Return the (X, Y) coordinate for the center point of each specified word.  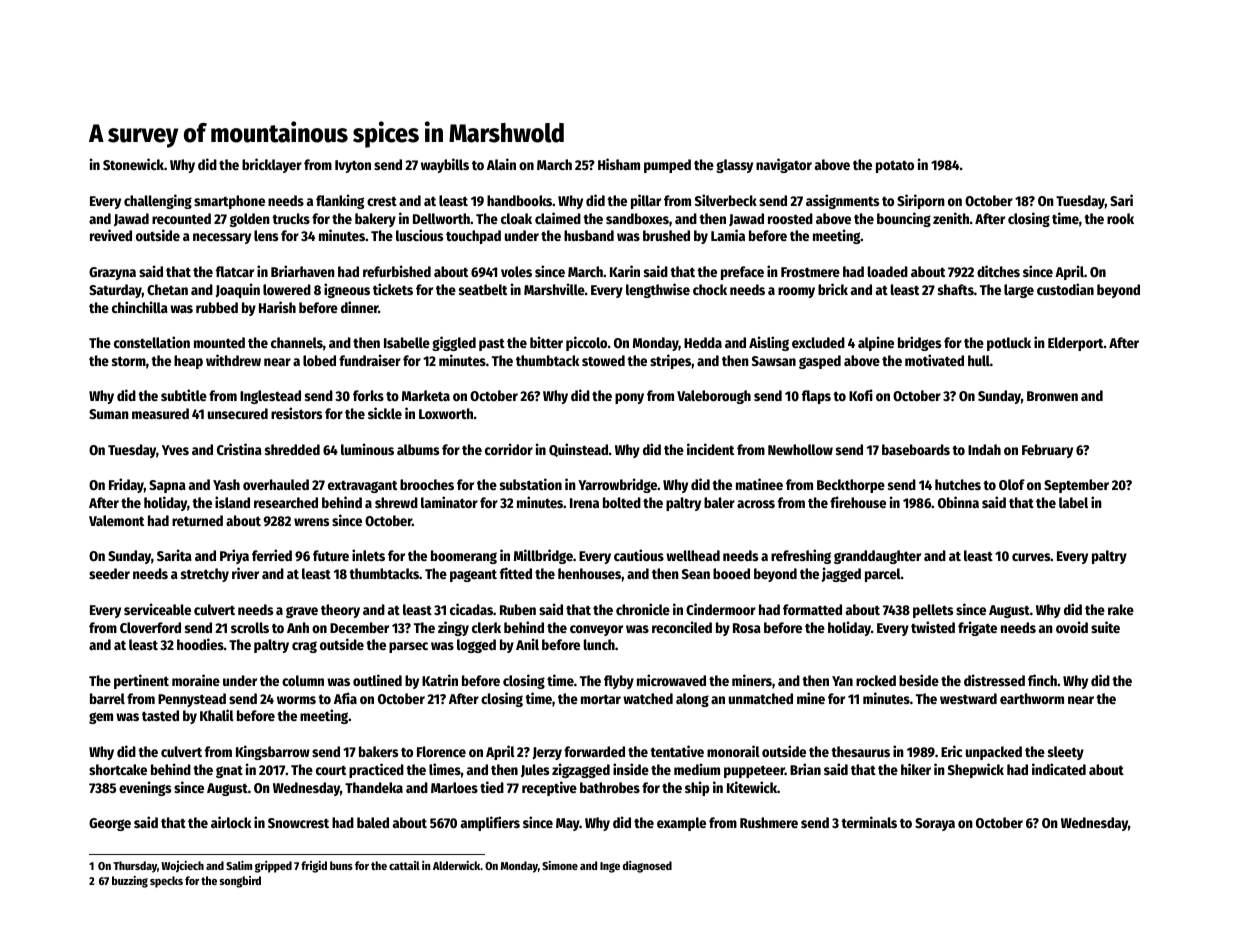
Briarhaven (303, 271)
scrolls (250, 627)
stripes (670, 361)
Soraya (935, 824)
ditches (998, 271)
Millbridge (543, 556)
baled (373, 822)
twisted (933, 627)
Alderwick (457, 865)
